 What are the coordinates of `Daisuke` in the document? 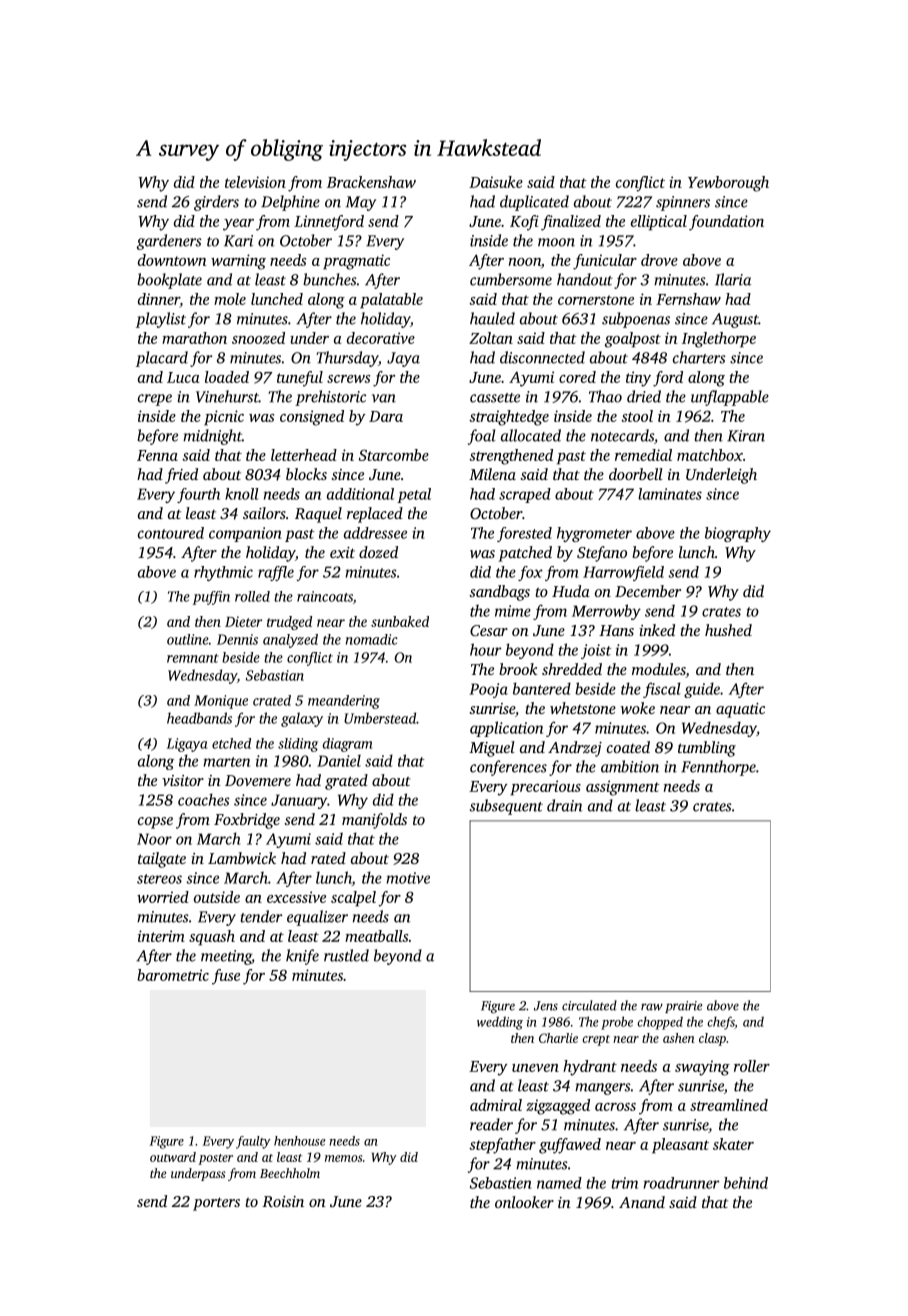 It's located at (496, 182).
